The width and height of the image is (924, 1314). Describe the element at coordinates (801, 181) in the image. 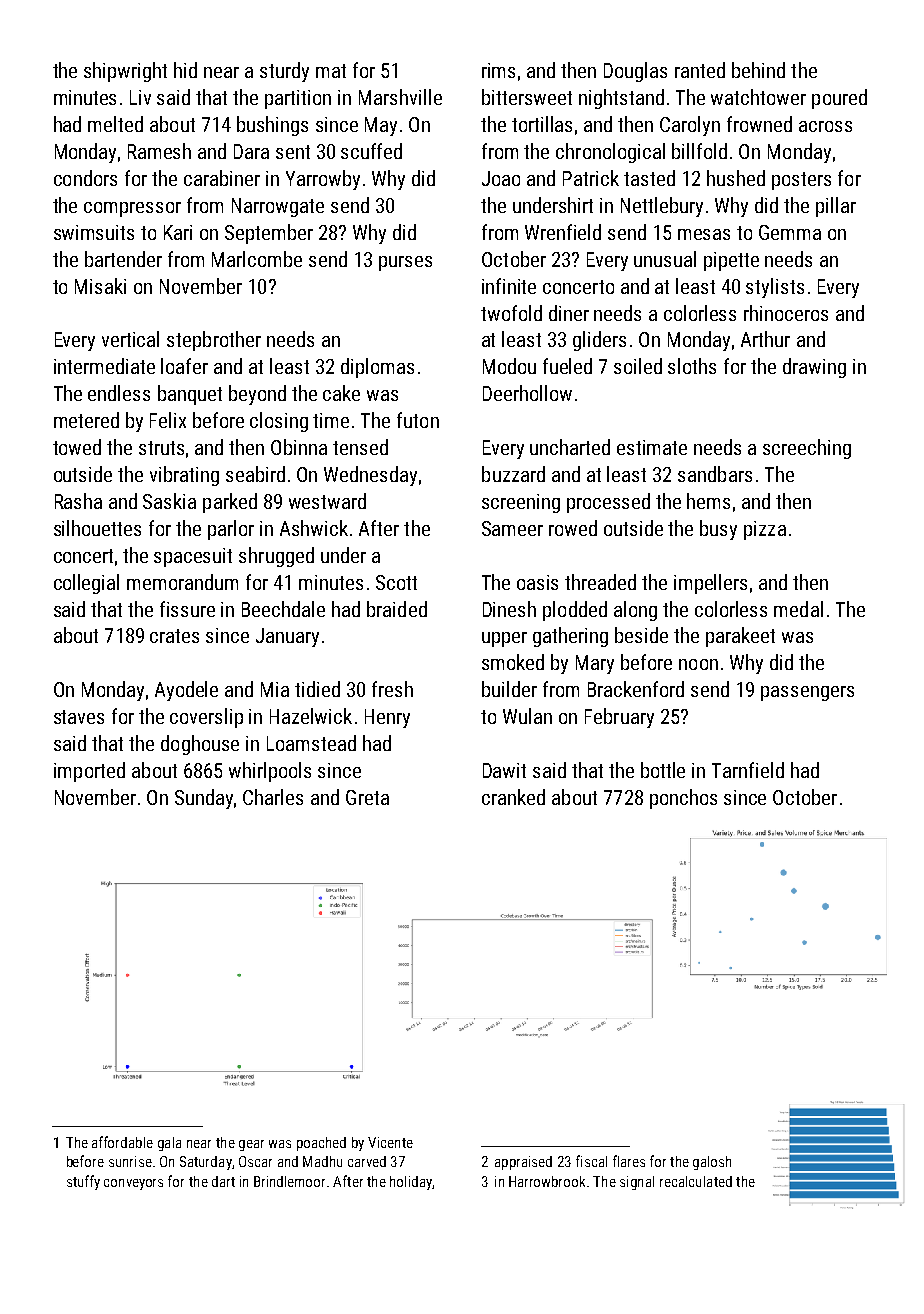

I see `posters` at that location.
